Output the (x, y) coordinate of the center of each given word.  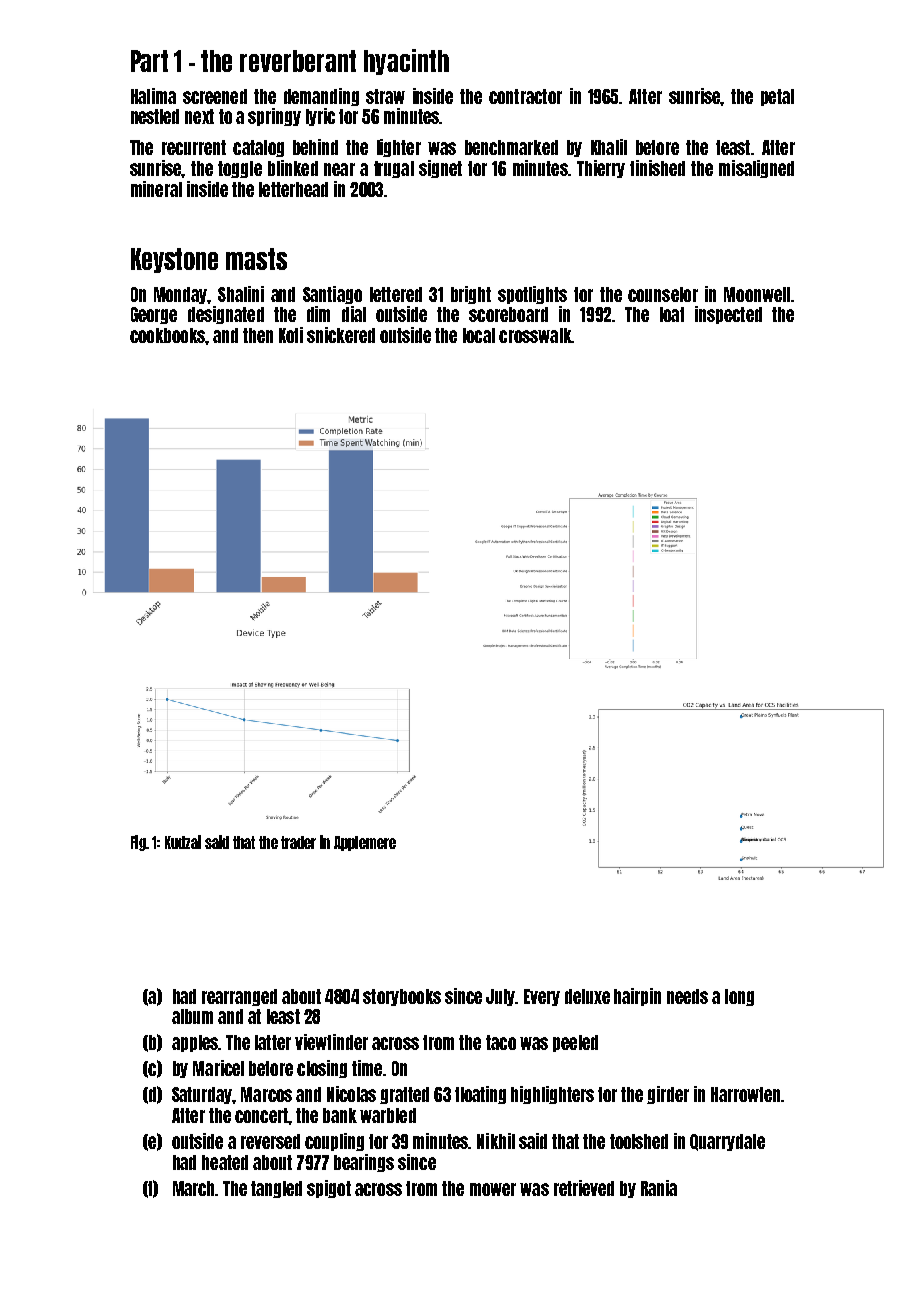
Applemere (365, 843)
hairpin (637, 997)
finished (657, 168)
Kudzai (183, 842)
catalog (258, 148)
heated (225, 1162)
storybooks (402, 997)
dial (354, 314)
